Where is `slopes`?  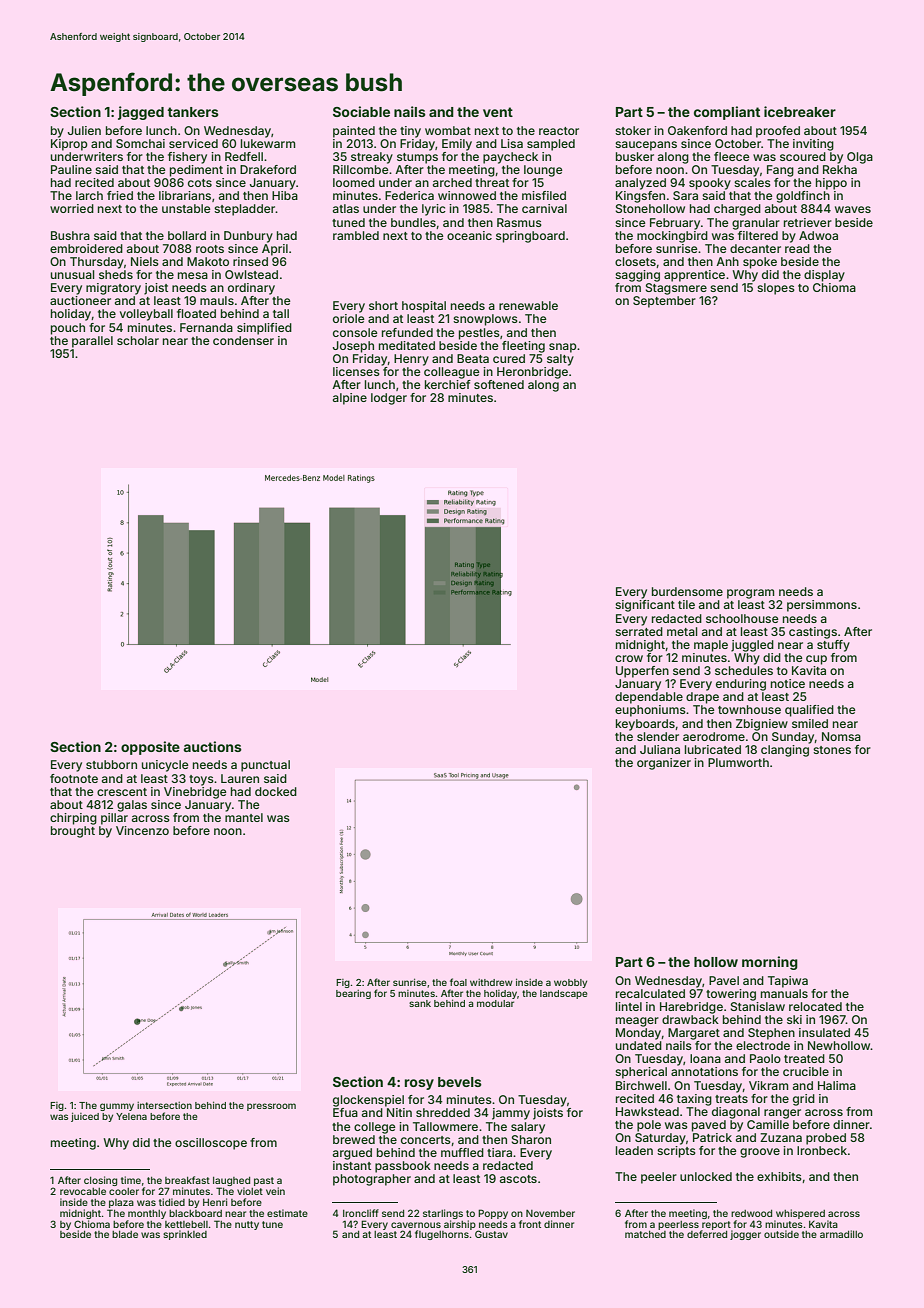 slopes is located at coordinates (776, 289).
